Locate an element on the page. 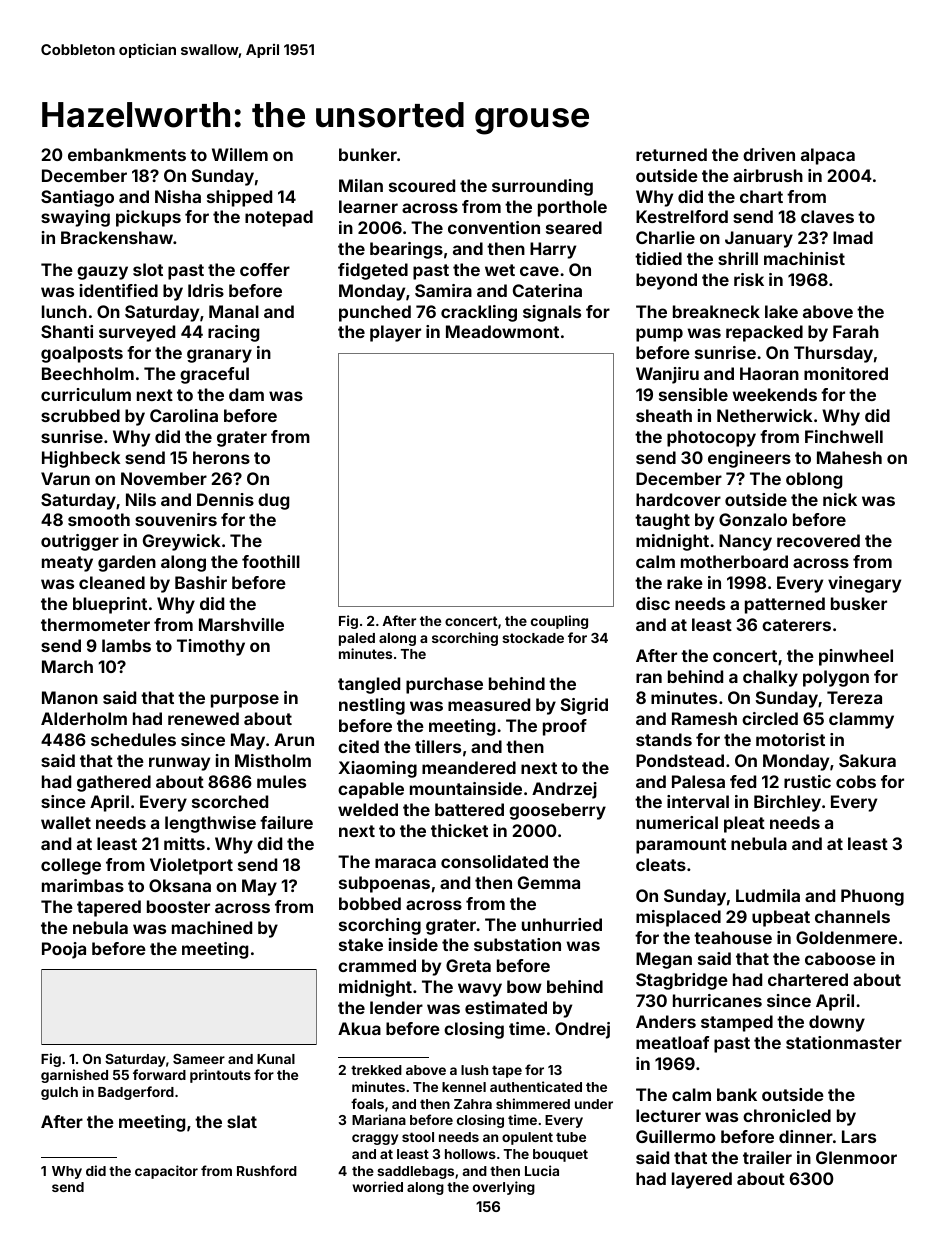 The image size is (952, 1233). forward is located at coordinates (159, 1074).
